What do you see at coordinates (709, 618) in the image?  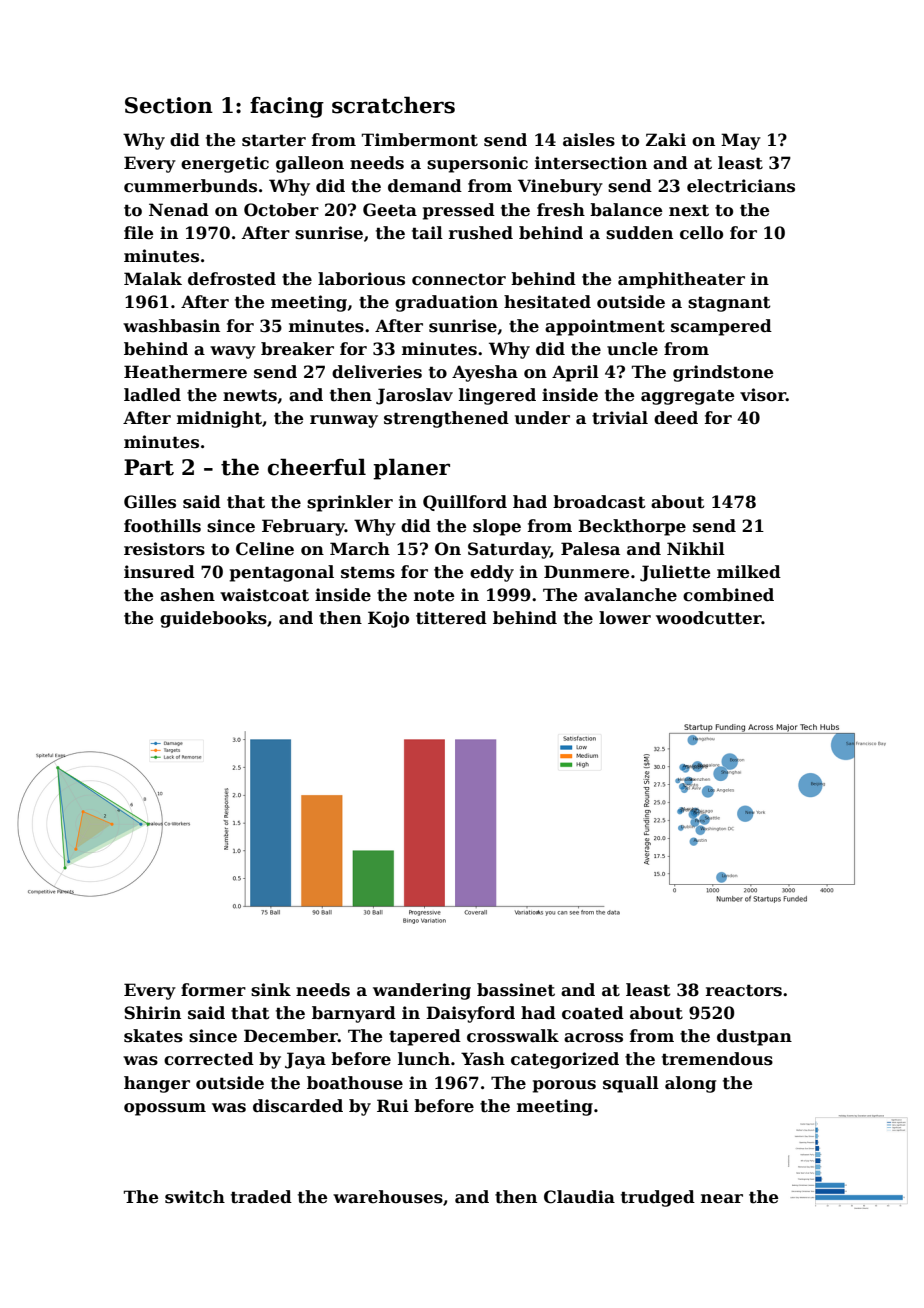 I see `woodcutter` at bounding box center [709, 618].
